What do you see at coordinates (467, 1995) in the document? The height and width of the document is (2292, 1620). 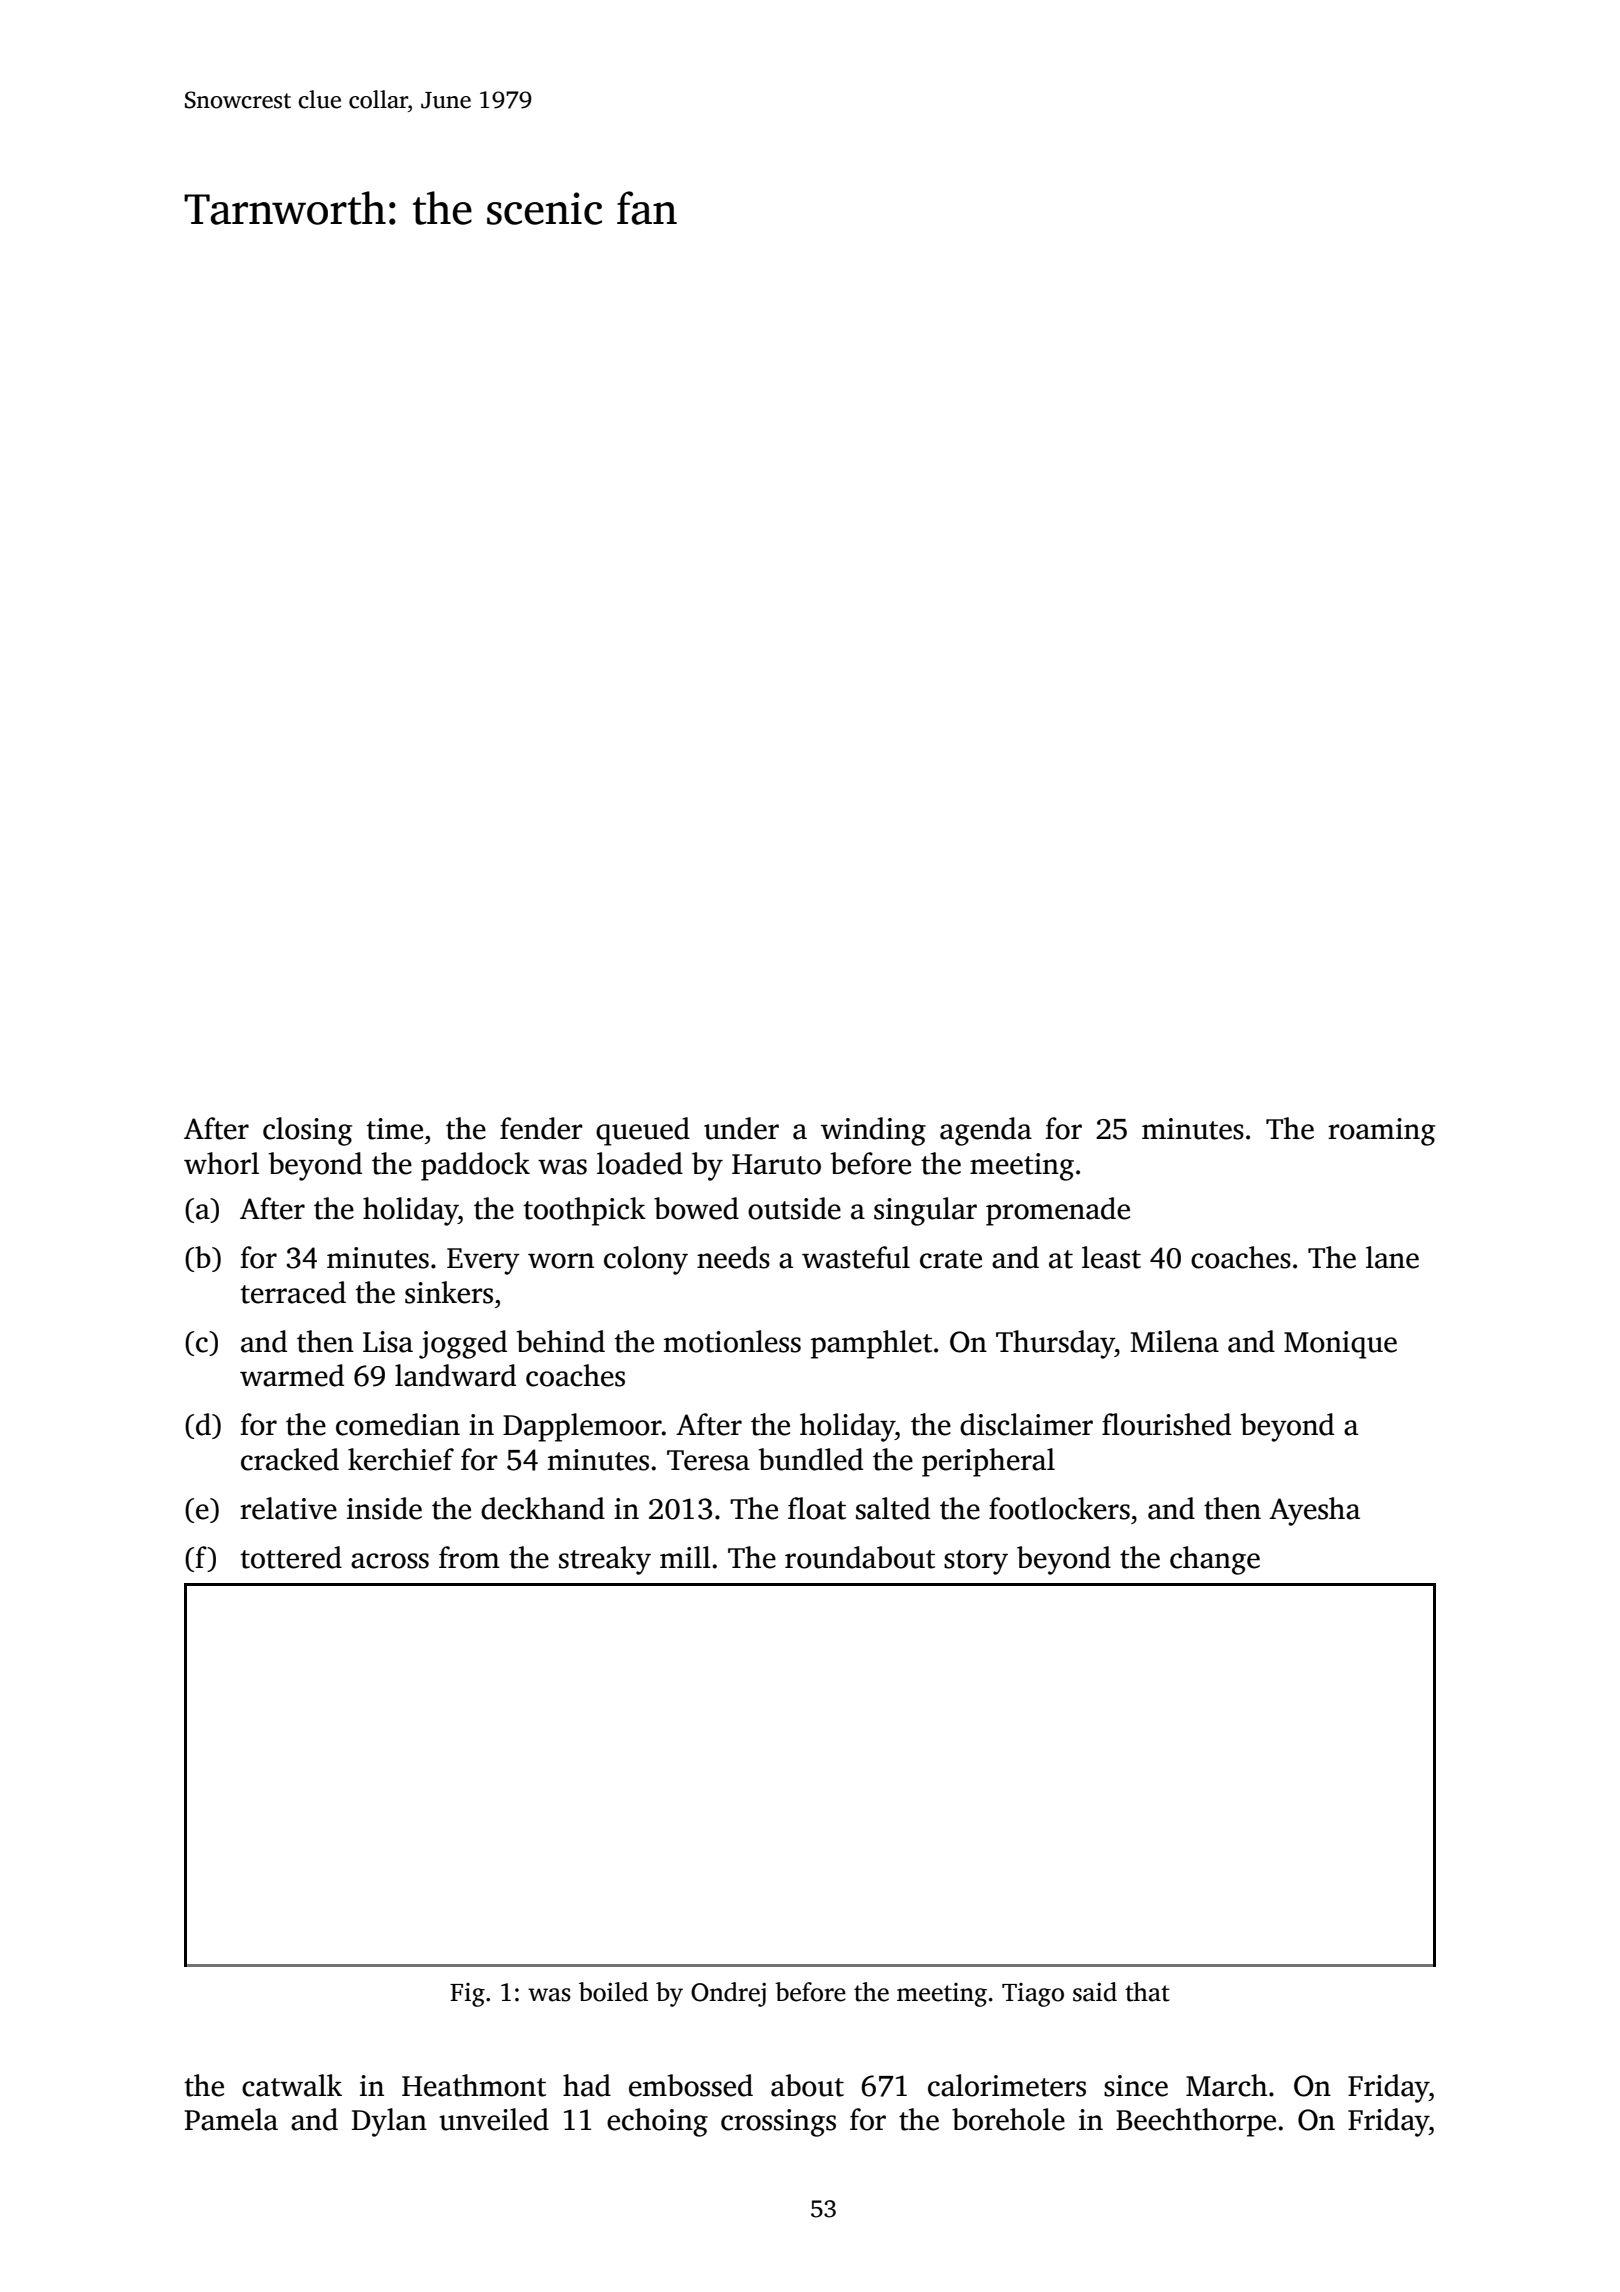 I see `Fig` at bounding box center [467, 1995].
